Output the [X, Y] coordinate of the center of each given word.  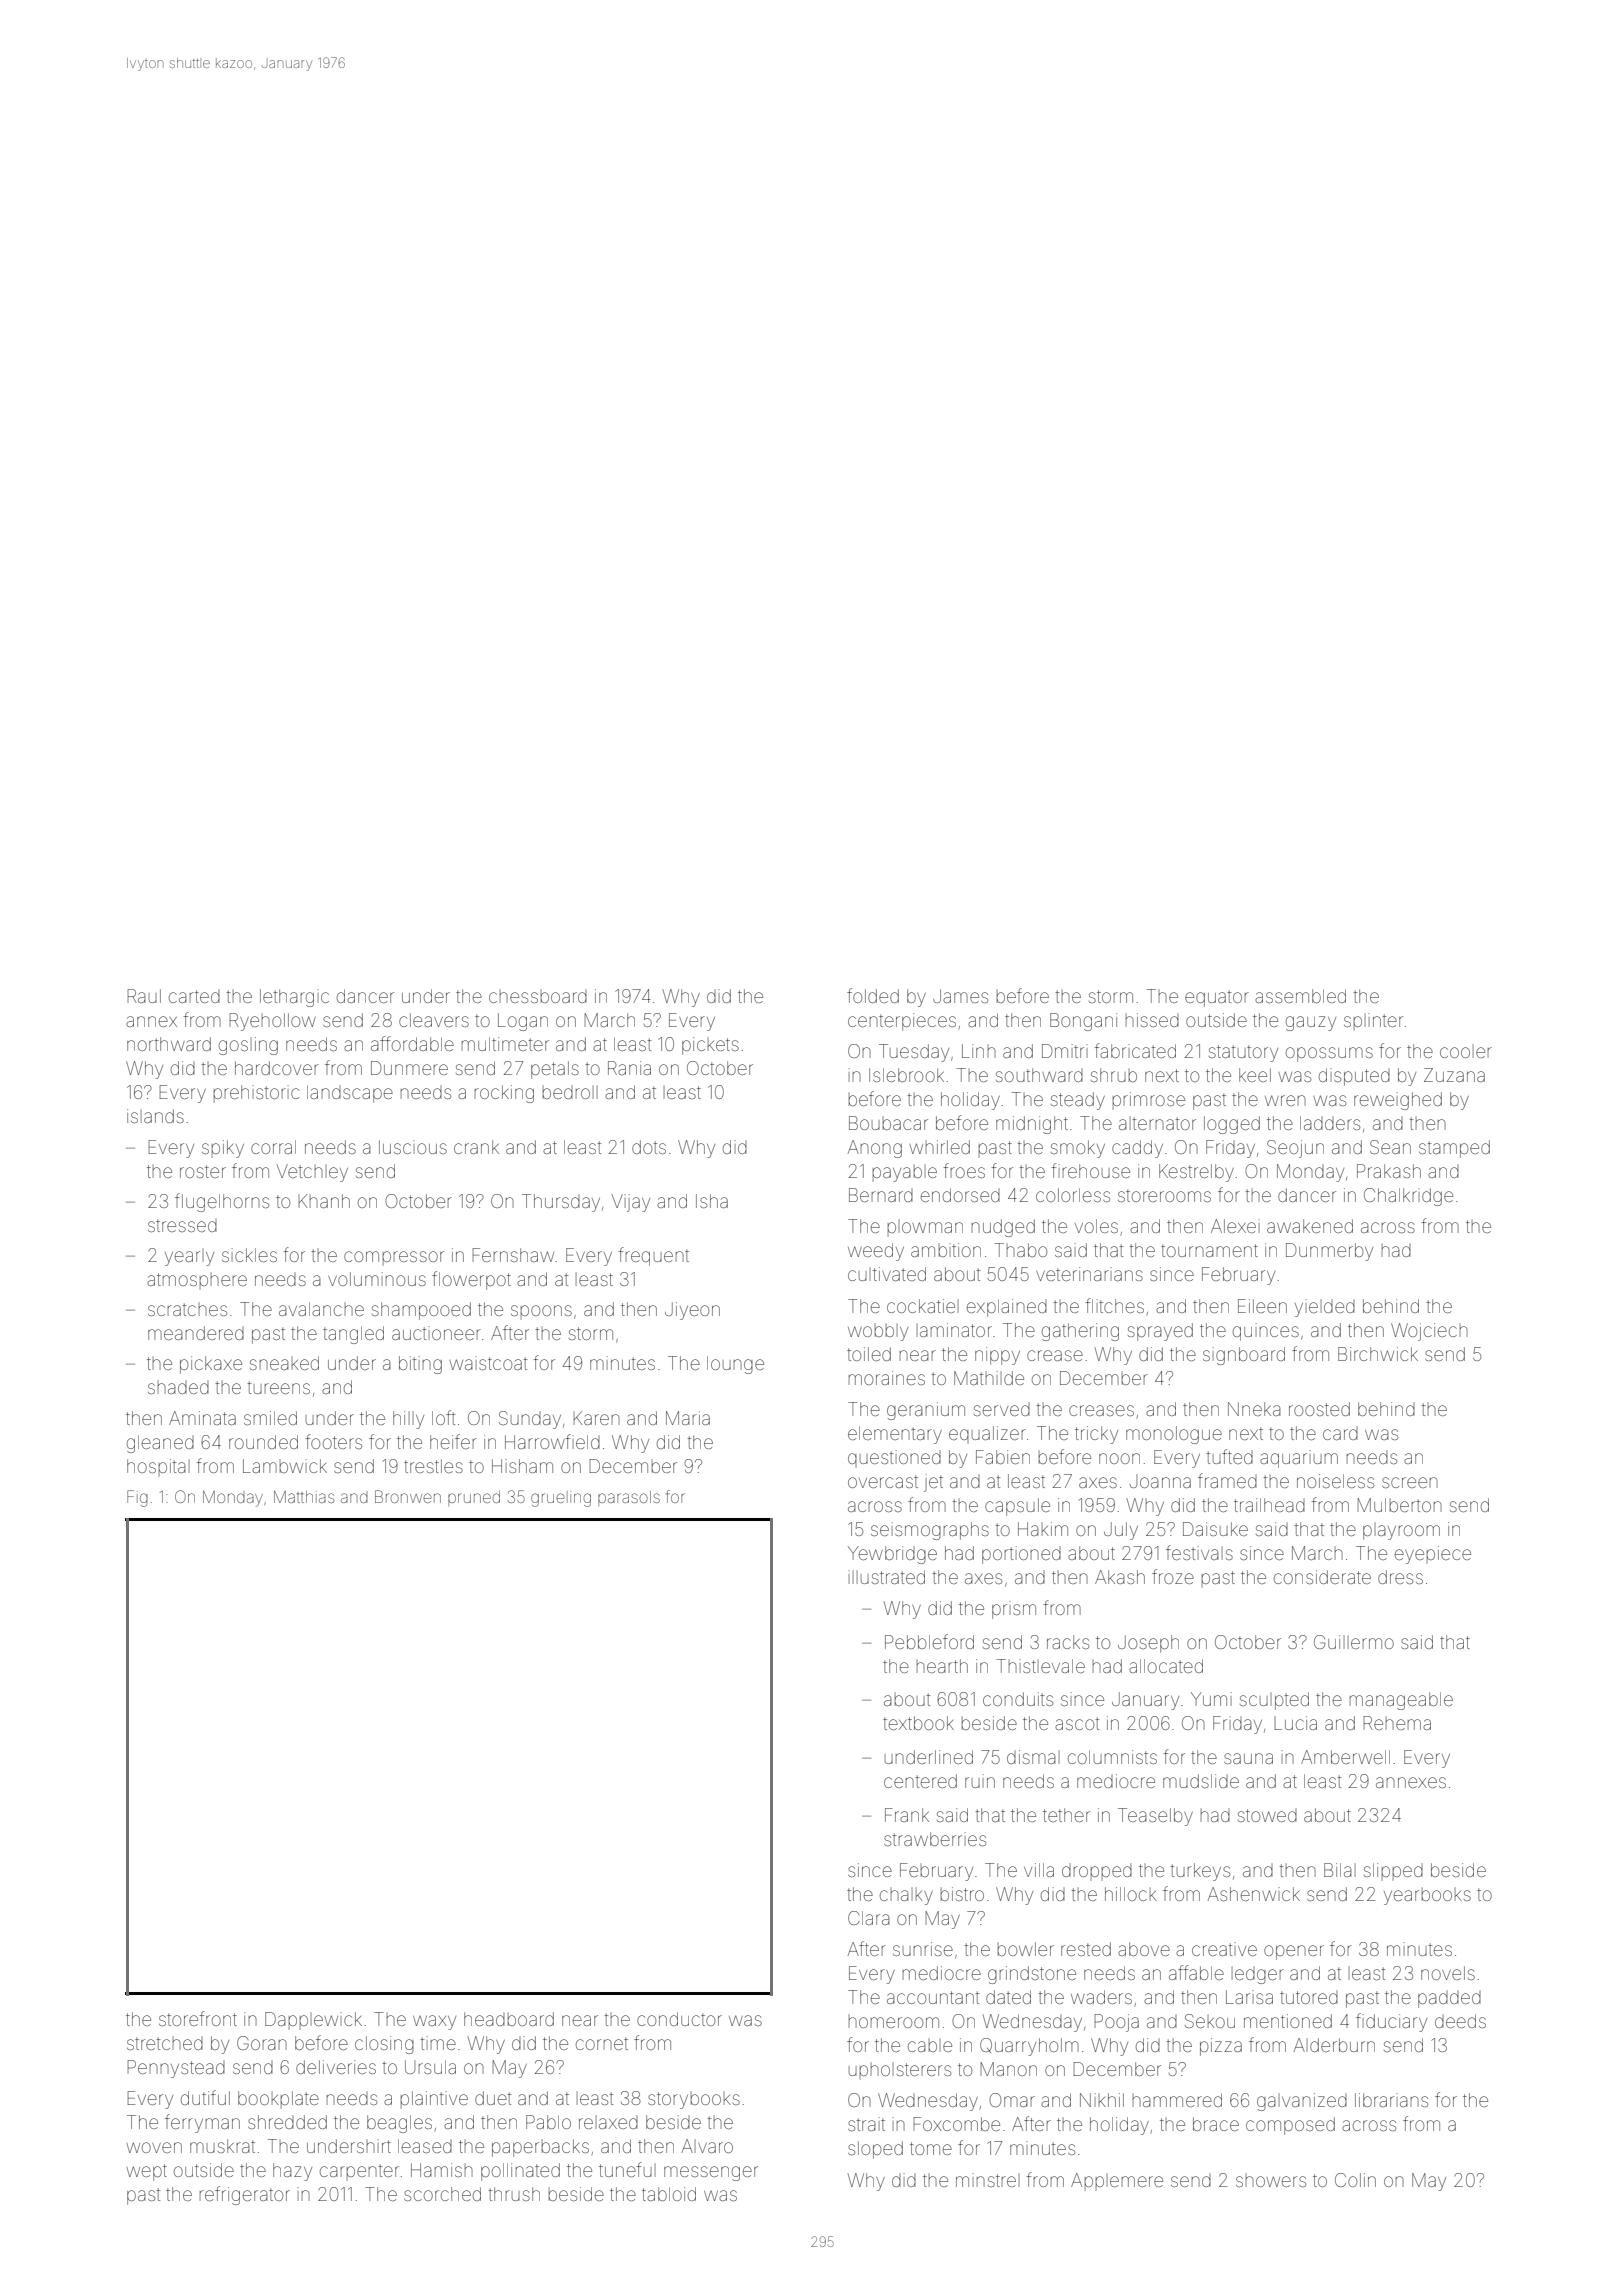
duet [493, 2098]
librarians [1391, 2100]
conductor [679, 2019]
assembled [1300, 996]
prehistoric [256, 1093]
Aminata [202, 1418]
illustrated [887, 1577]
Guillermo [1354, 1642]
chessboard [538, 996]
